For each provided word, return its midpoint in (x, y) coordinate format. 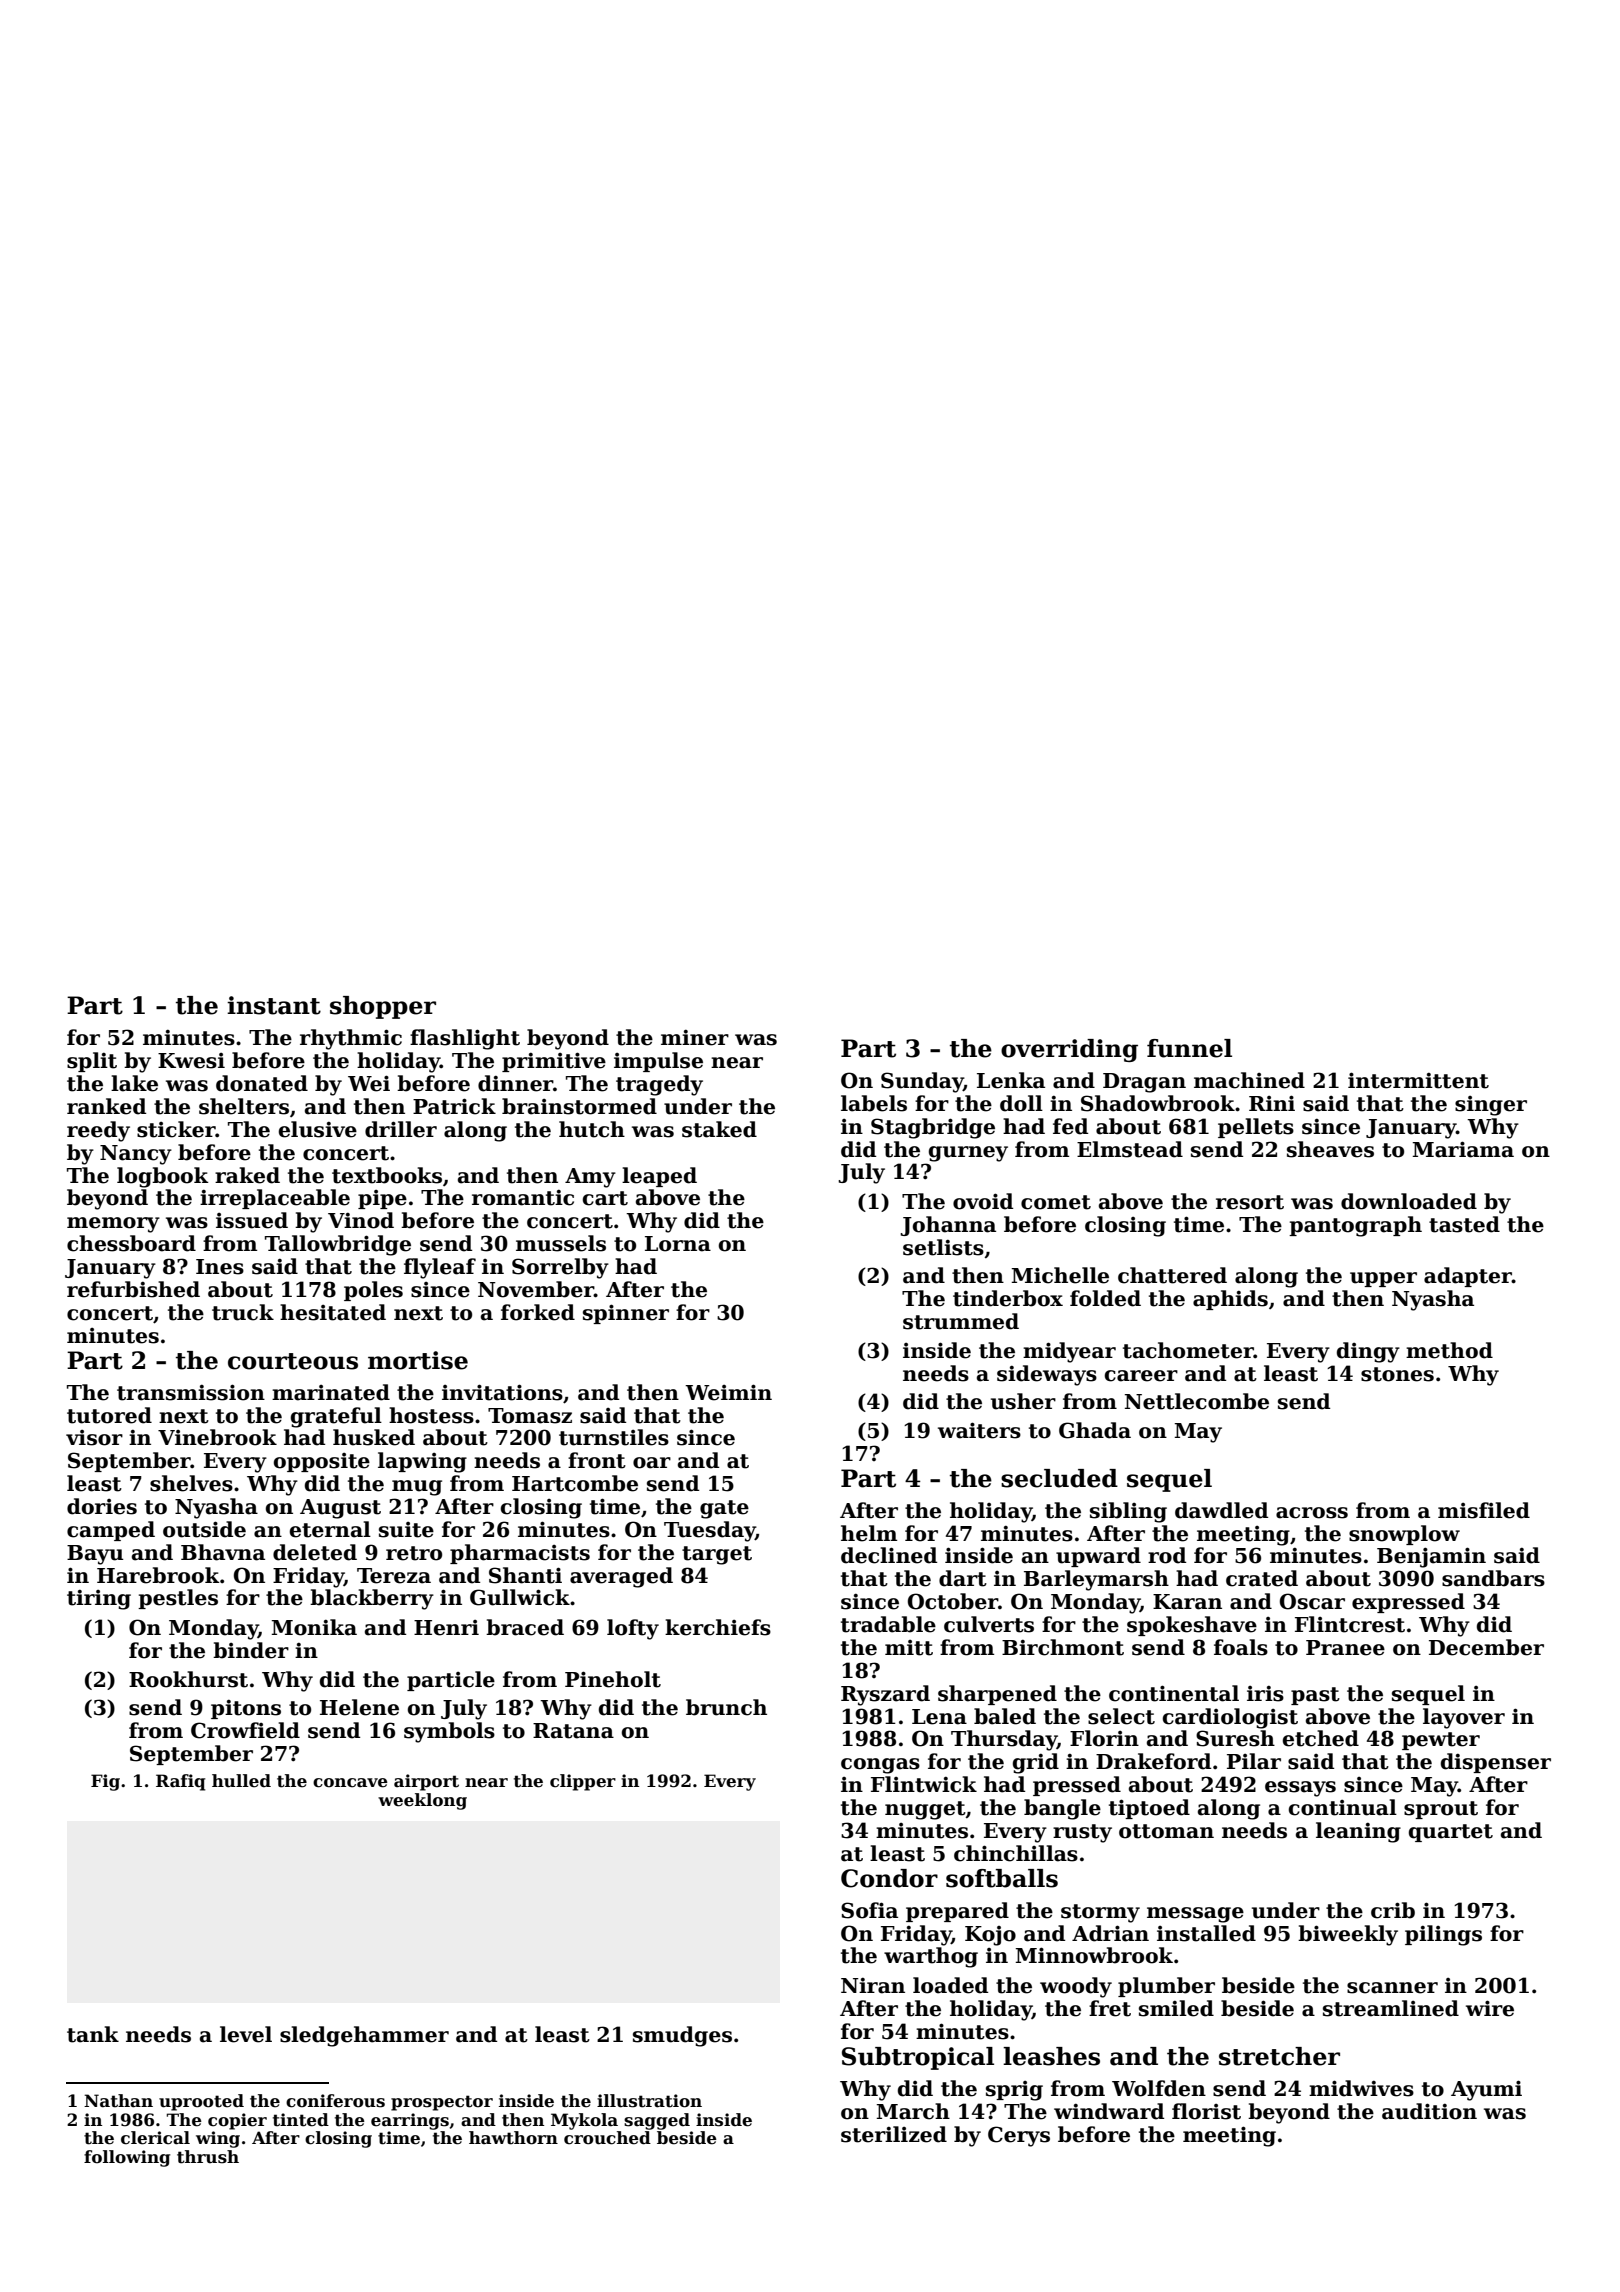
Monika (314, 1627)
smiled (1176, 2008)
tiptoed (1149, 1809)
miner (695, 1038)
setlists (943, 1247)
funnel (1189, 1048)
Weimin (728, 1392)
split (92, 1062)
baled (1005, 1716)
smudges (682, 2036)
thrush (208, 2157)
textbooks (387, 1175)
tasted (1464, 1224)
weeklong (422, 1801)
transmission (191, 1392)
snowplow (1404, 1535)
